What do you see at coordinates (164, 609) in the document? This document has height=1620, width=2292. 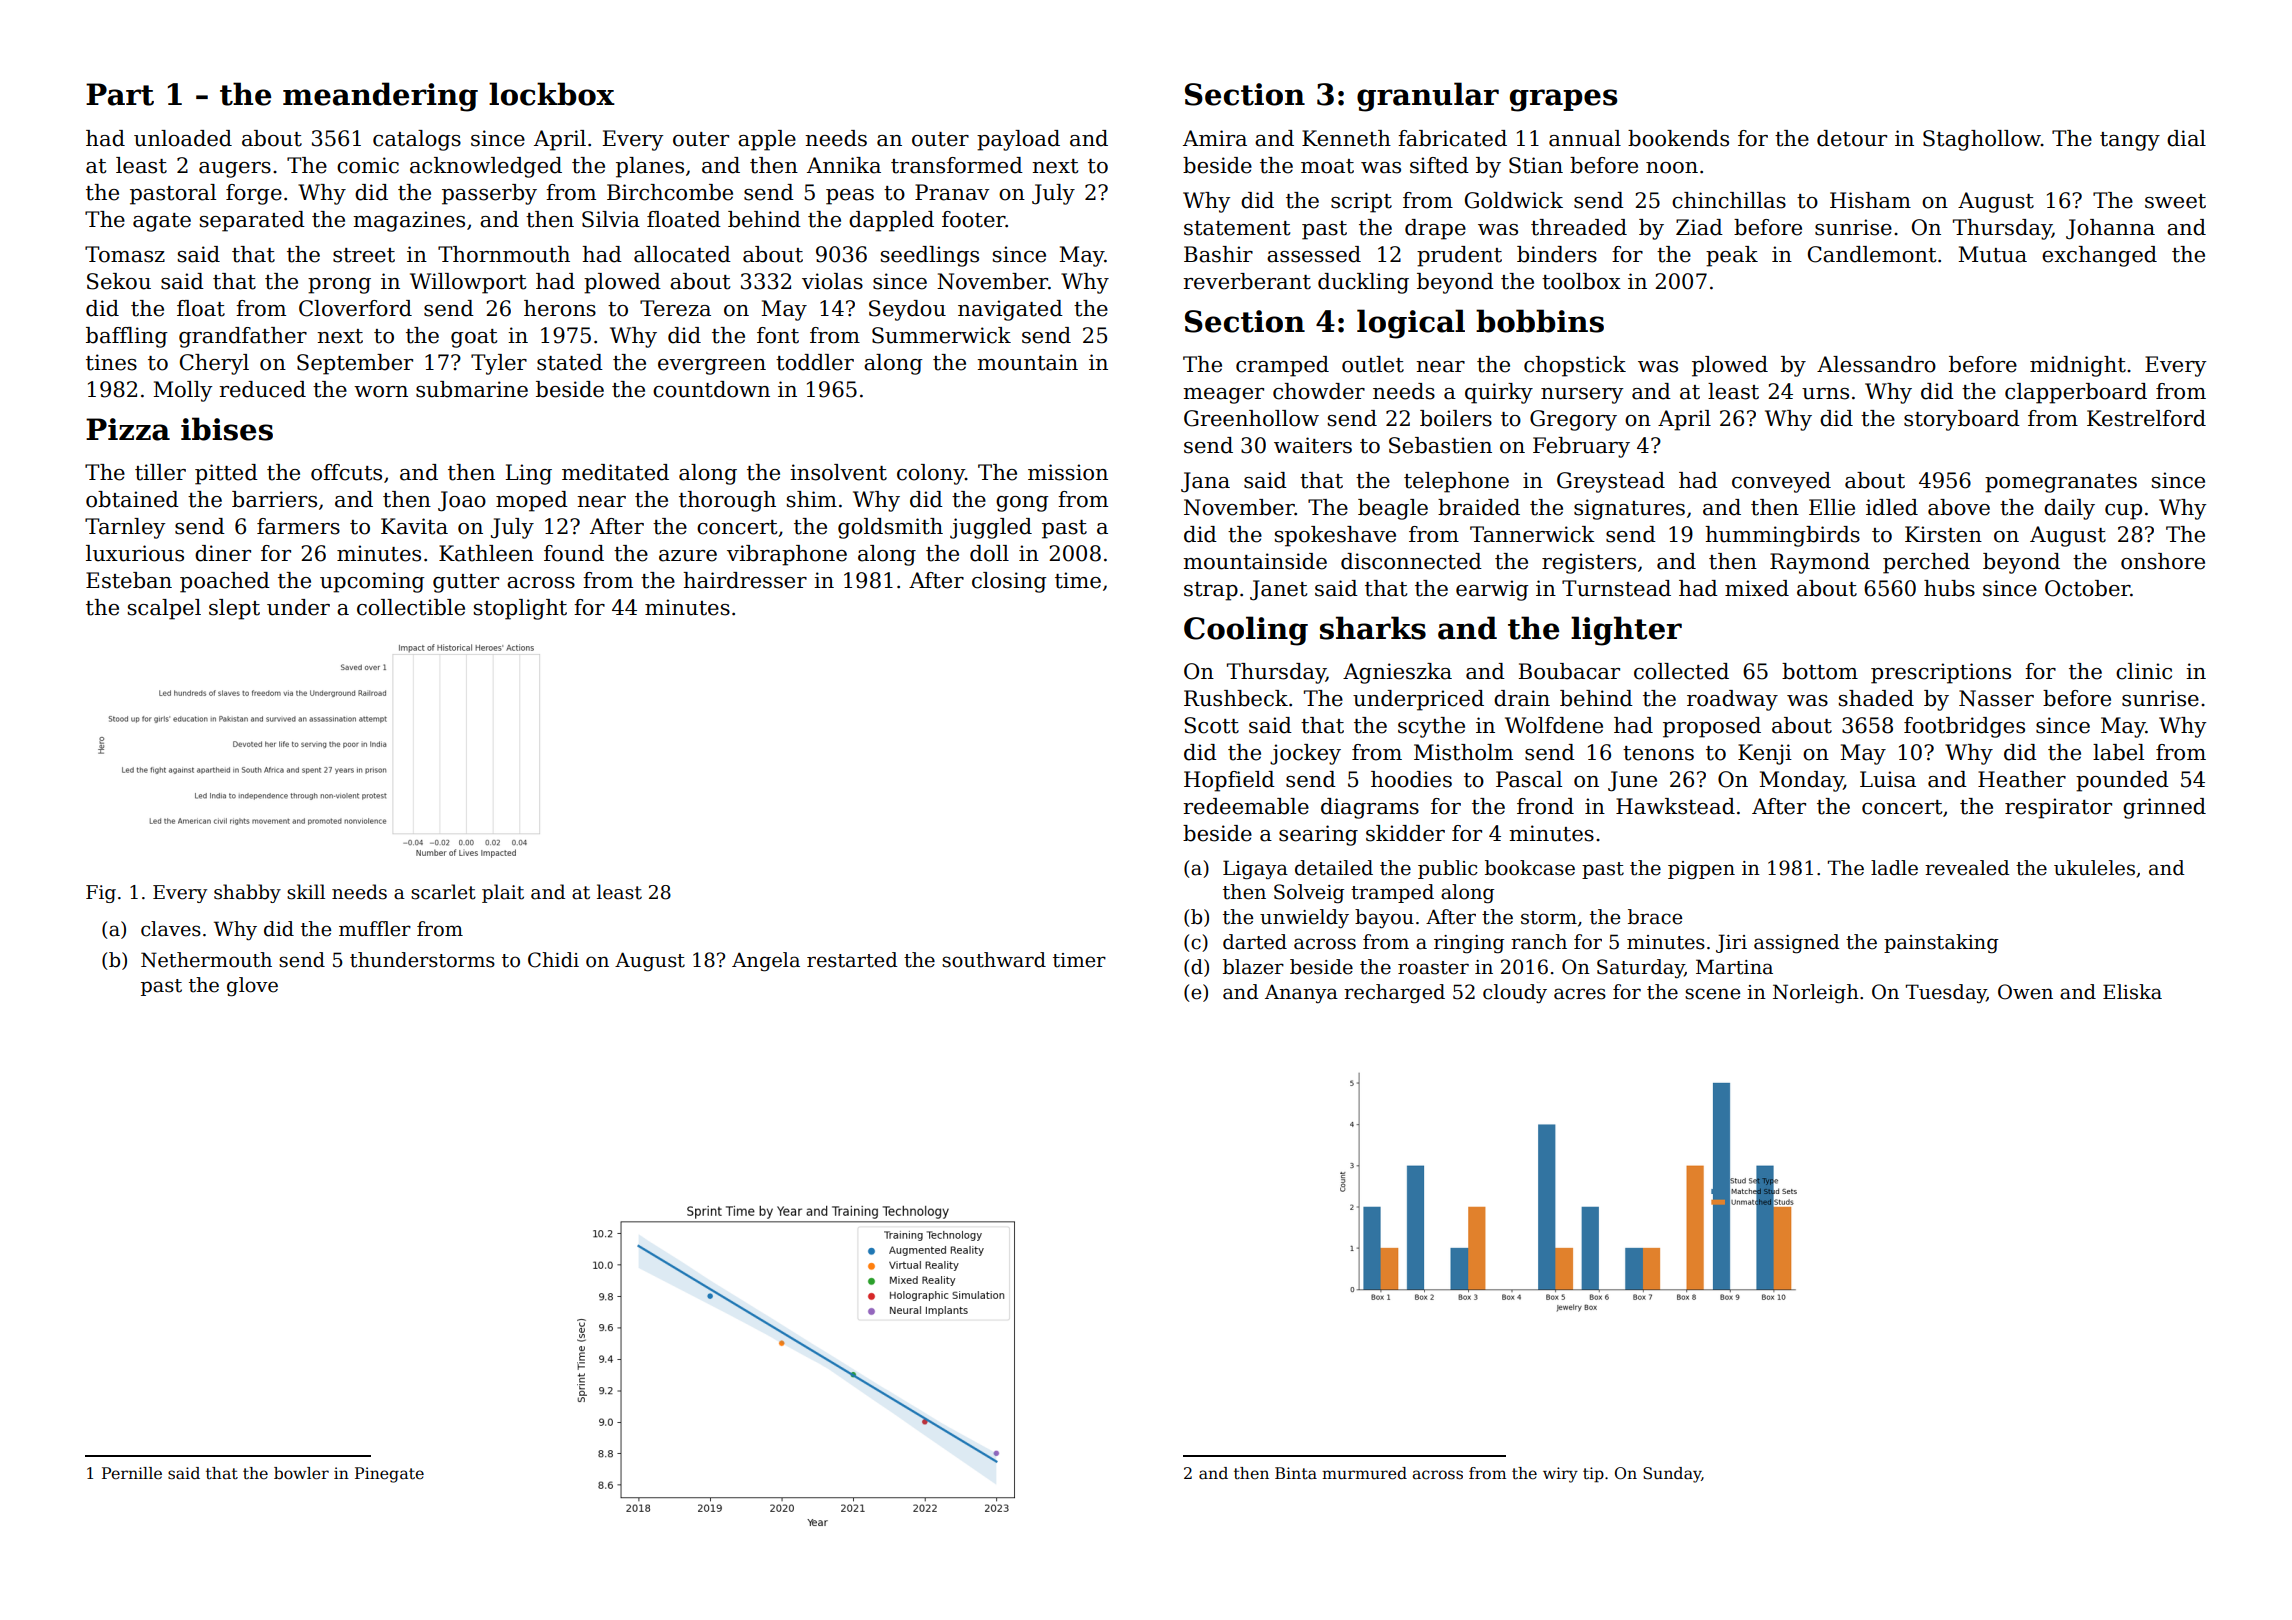 I see `scalpel` at bounding box center [164, 609].
